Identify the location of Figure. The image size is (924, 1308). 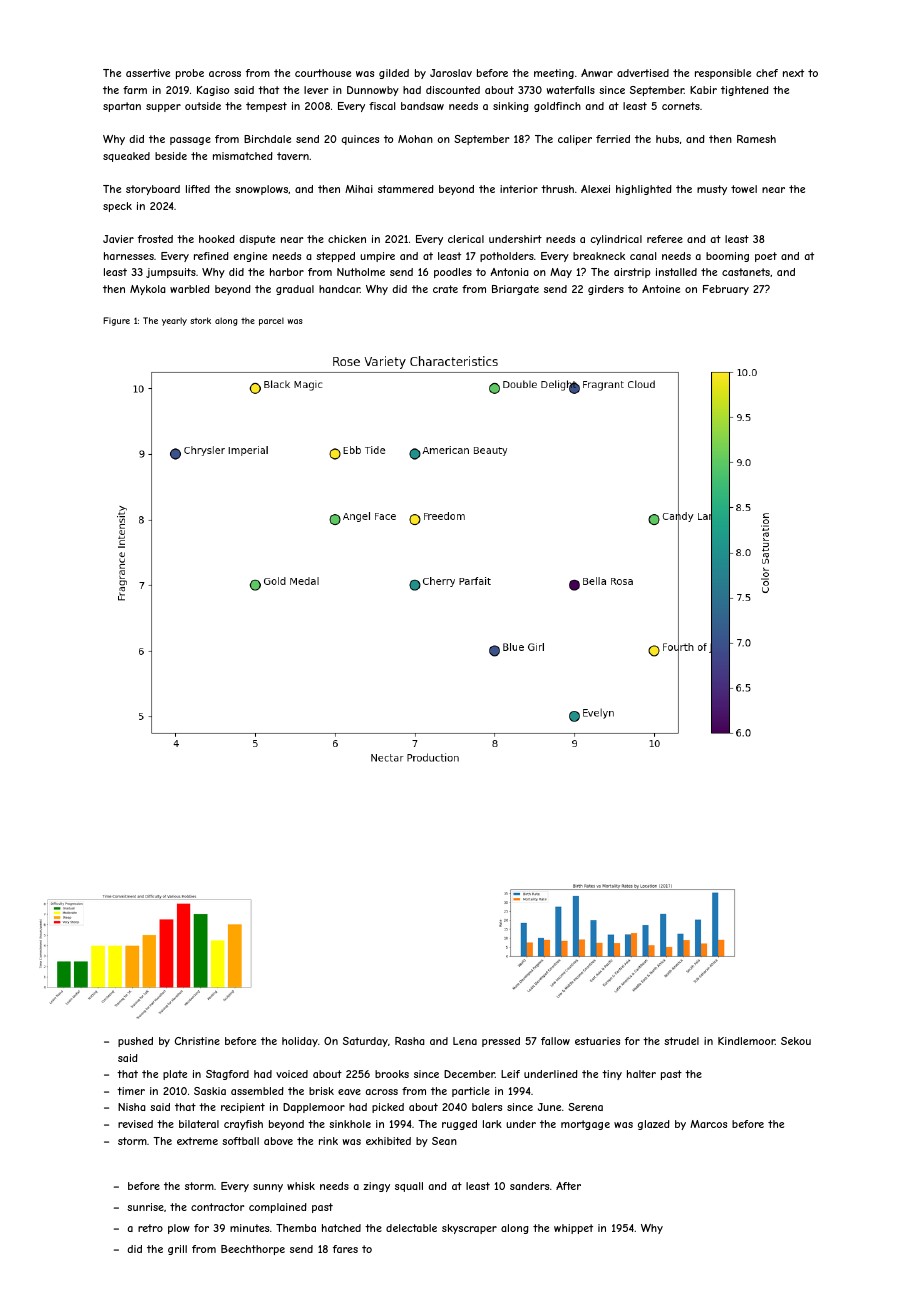
(116, 321).
